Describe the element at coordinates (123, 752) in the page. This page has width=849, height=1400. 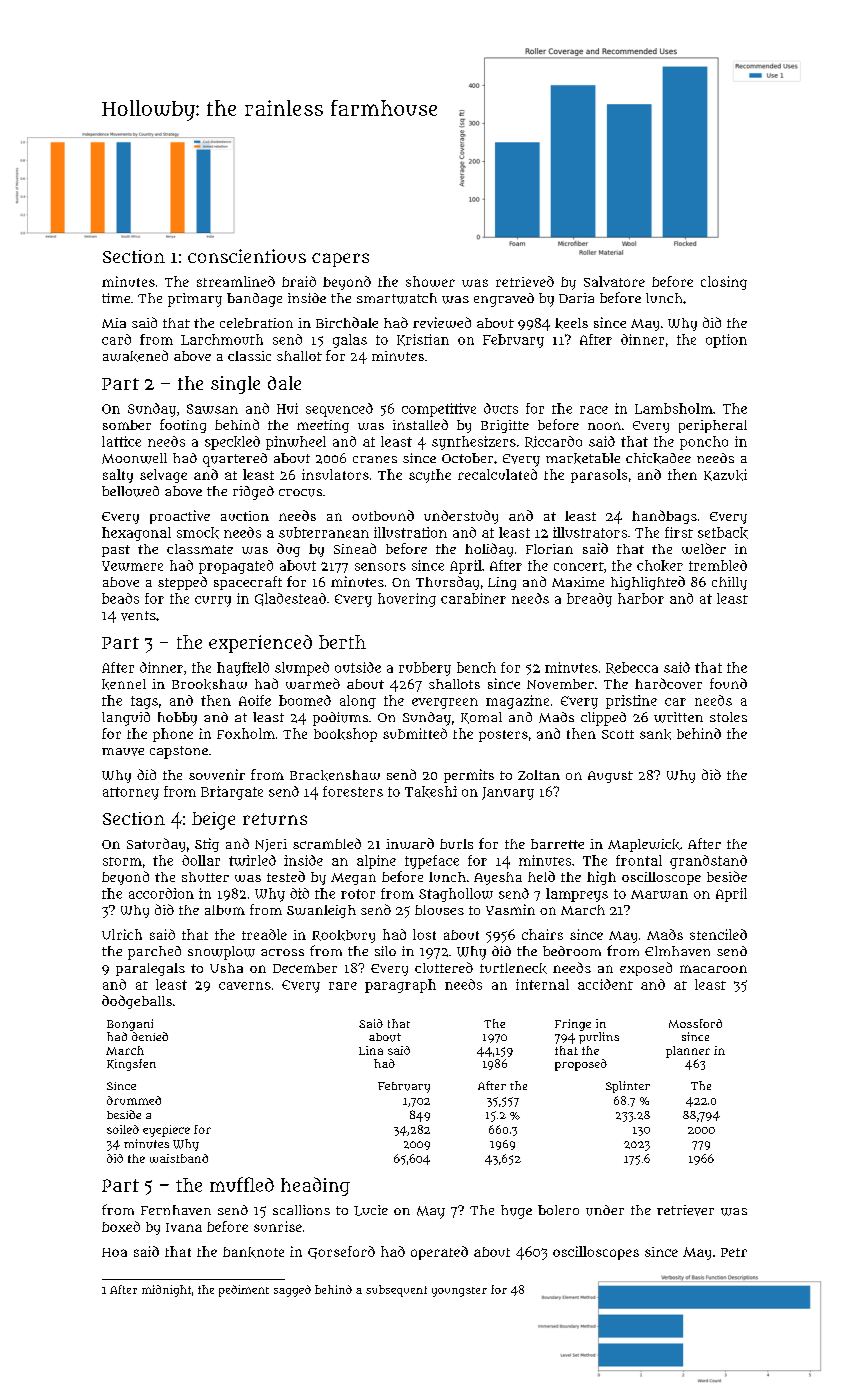
I see `mauve` at that location.
